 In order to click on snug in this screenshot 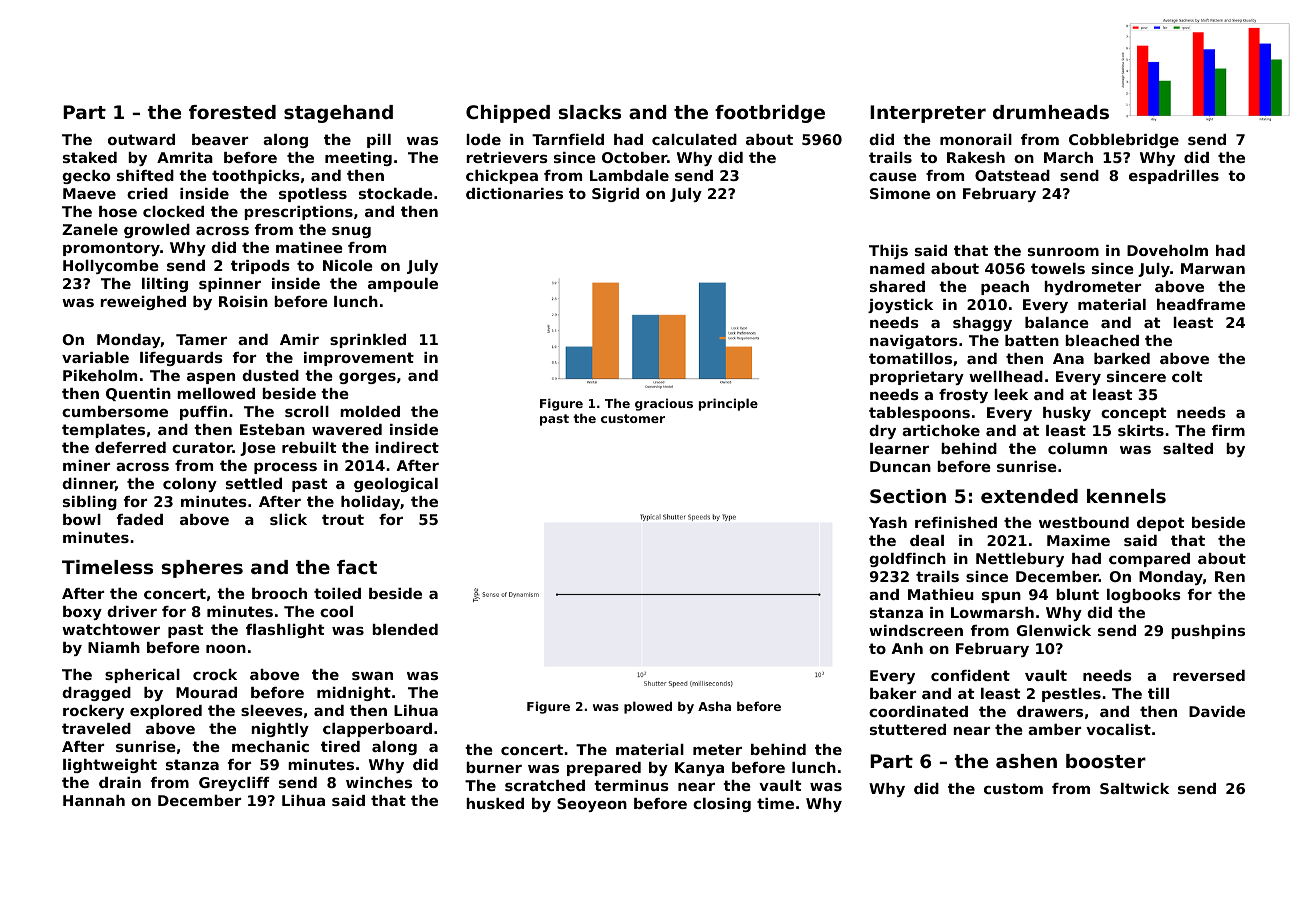, I will do `click(351, 232)`.
